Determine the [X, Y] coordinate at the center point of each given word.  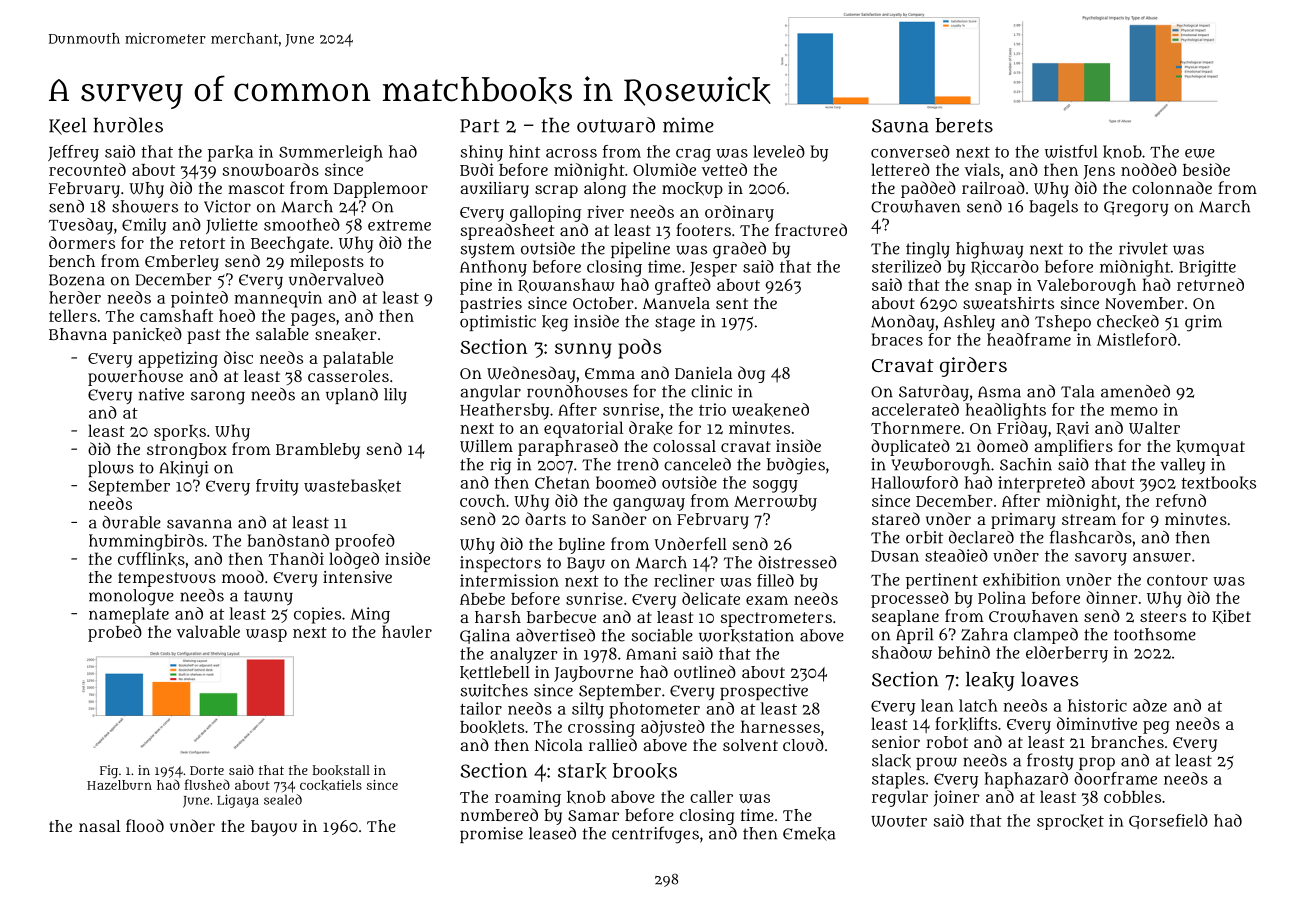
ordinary [739, 213]
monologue [131, 597]
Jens [1099, 172]
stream [1089, 519]
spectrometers [776, 619]
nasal [99, 826]
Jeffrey [73, 153]
